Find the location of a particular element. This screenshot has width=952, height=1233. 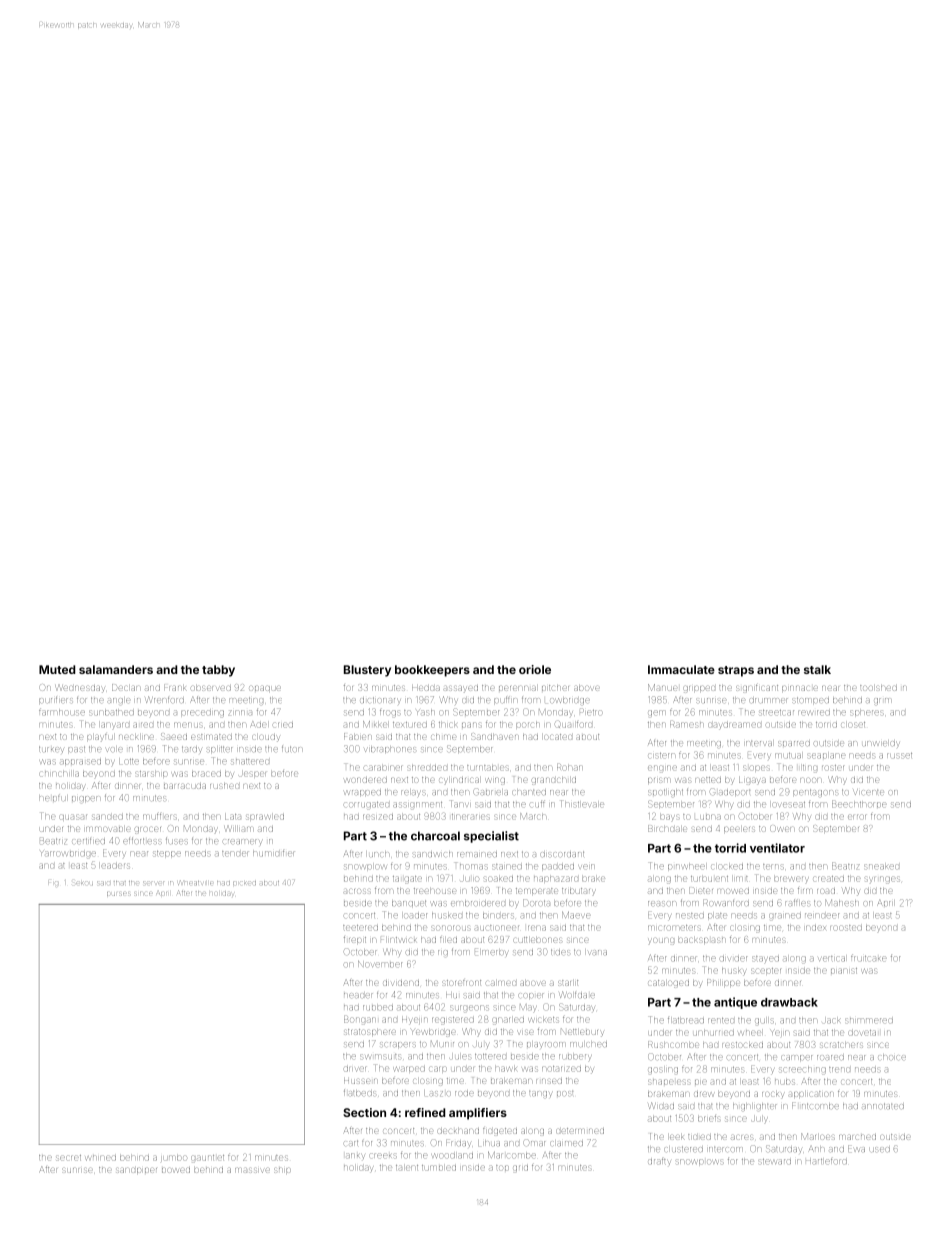

farmhouse is located at coordinates (62, 711).
